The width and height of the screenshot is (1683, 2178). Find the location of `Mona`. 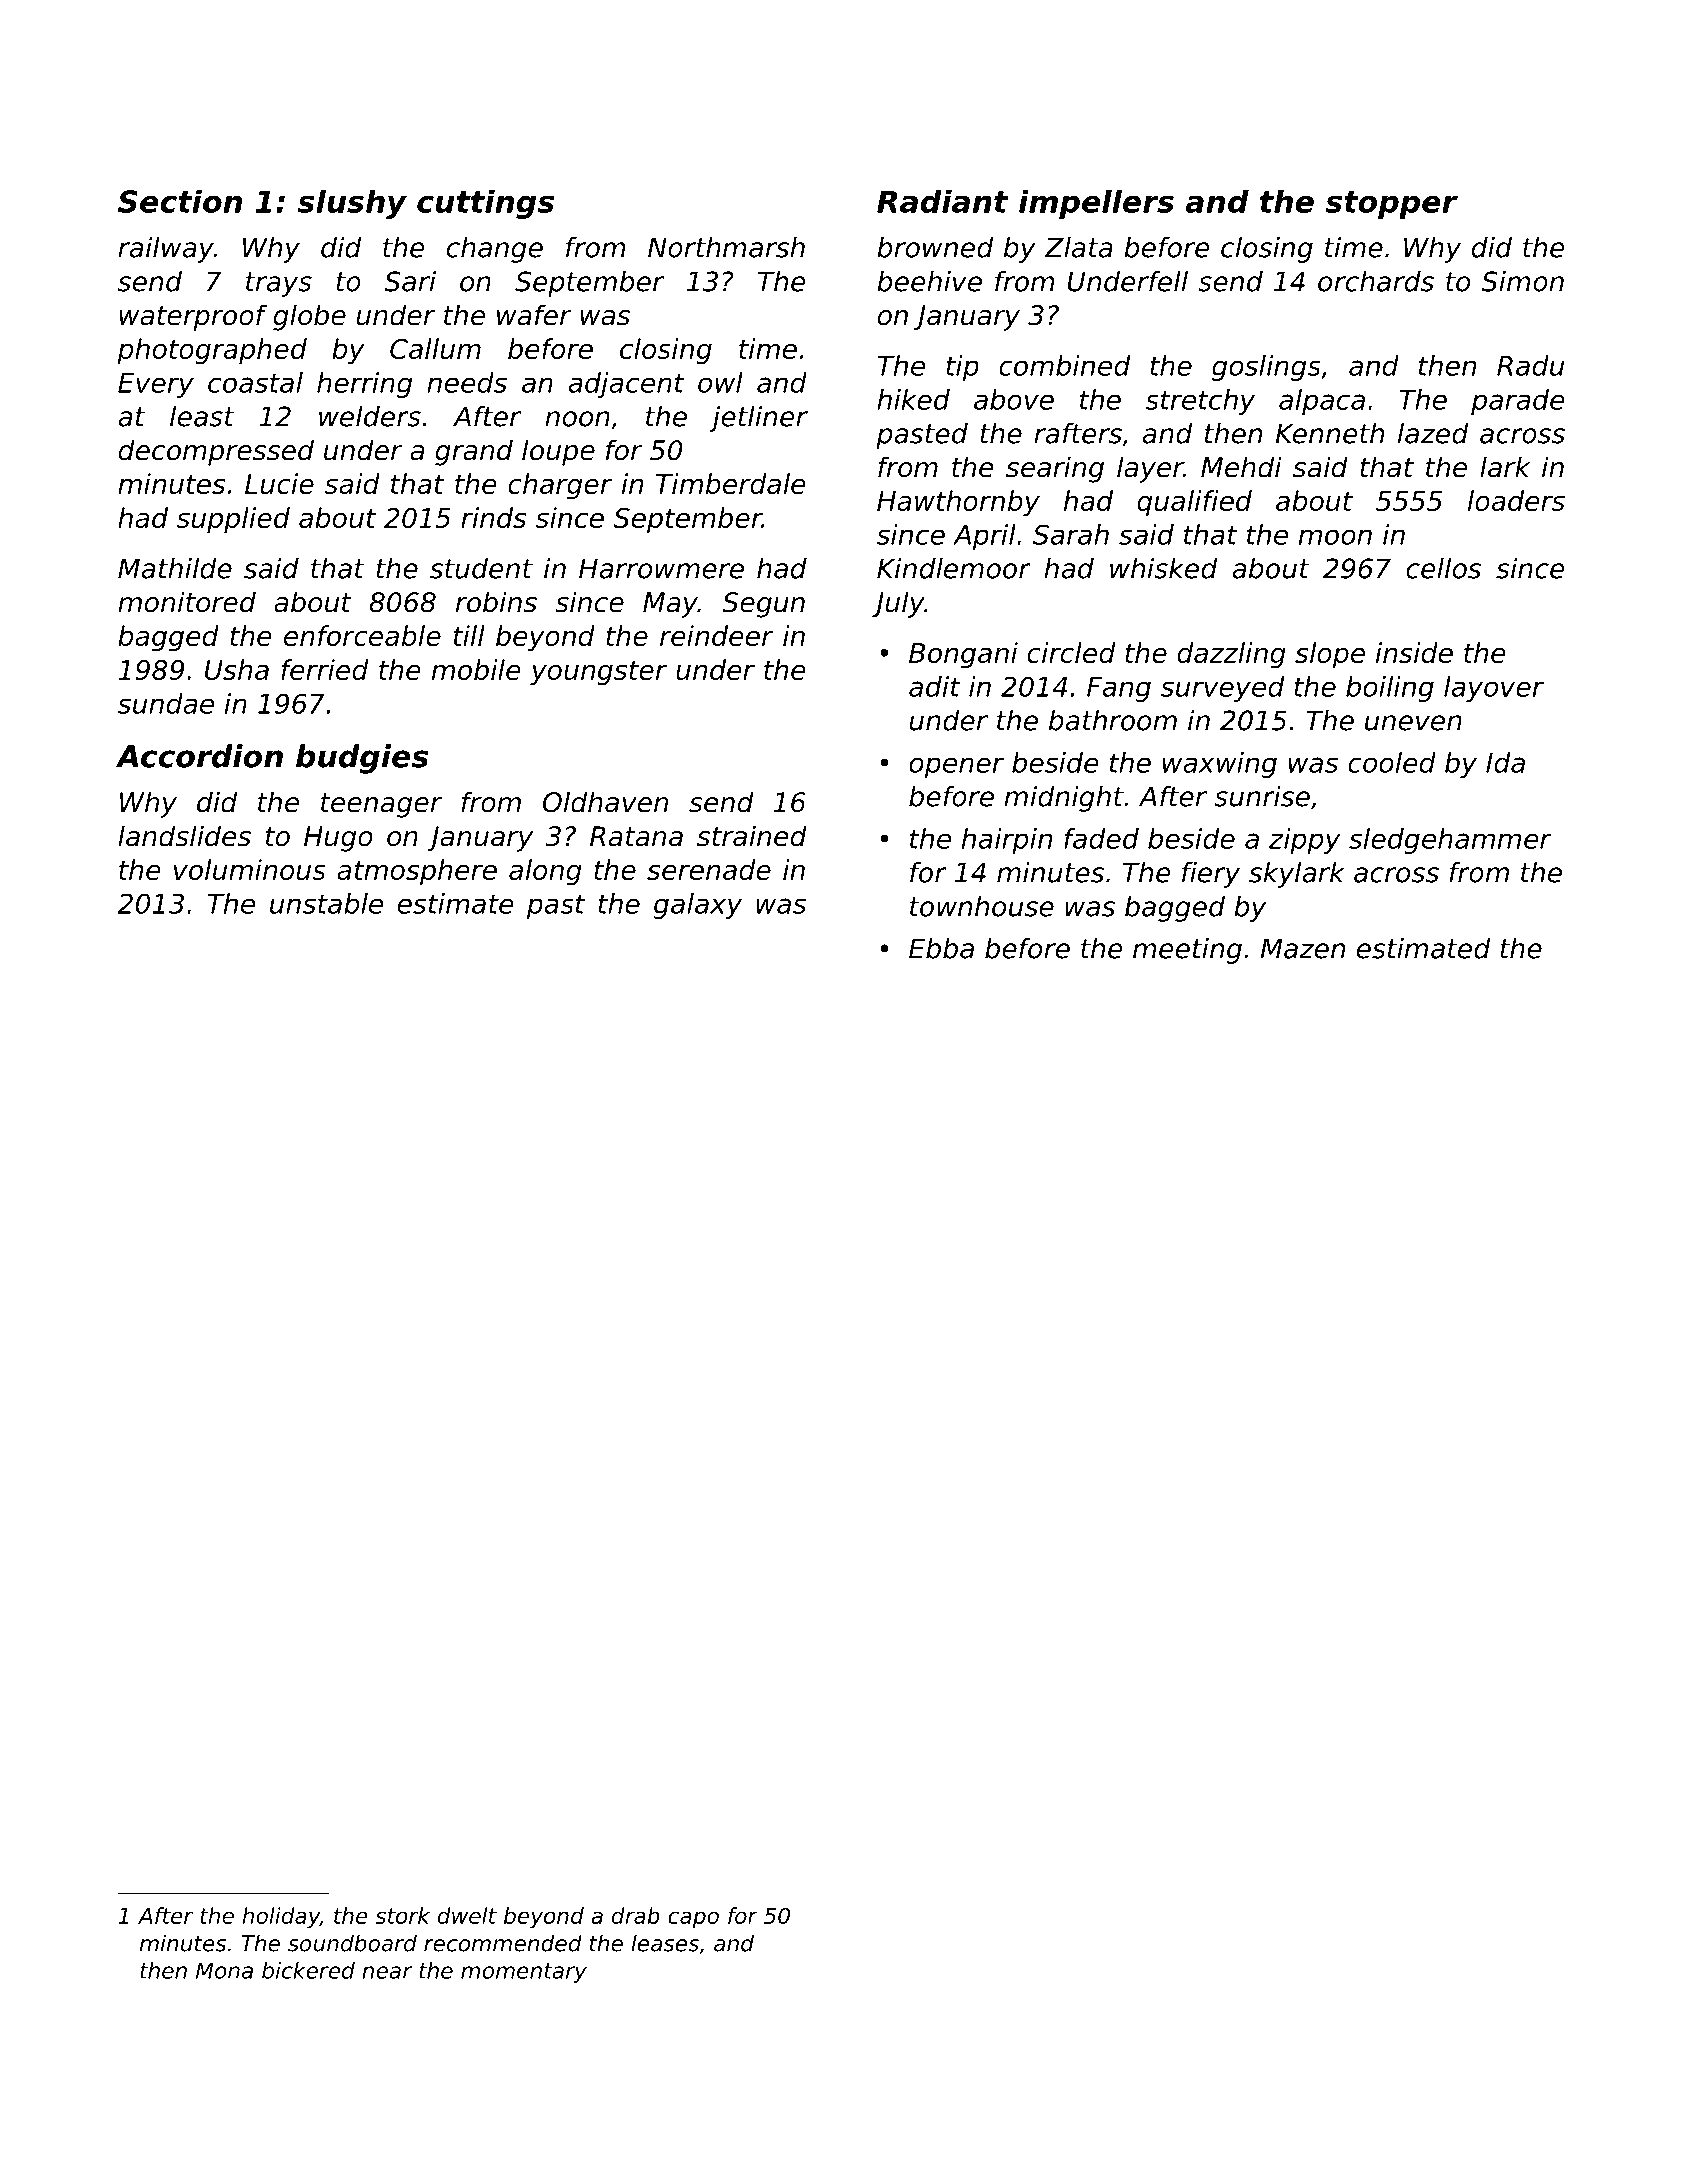

Mona is located at coordinates (224, 1970).
